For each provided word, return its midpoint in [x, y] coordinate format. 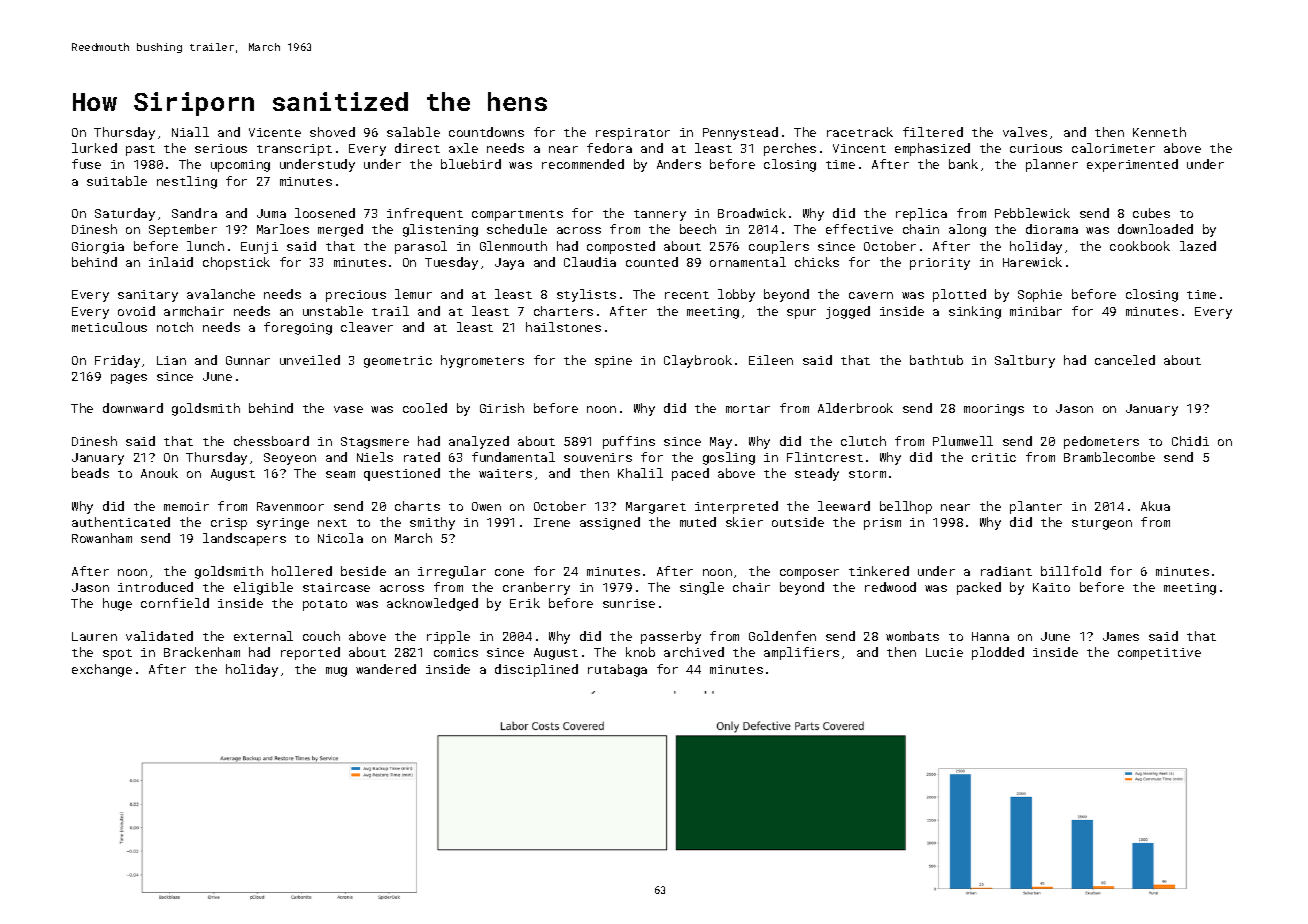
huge [117, 604]
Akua [1155, 506]
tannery [660, 215]
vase [348, 409]
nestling [187, 182]
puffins [629, 442]
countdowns [486, 132]
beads [90, 473]
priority [940, 264]
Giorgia [98, 248]
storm [867, 474]
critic [994, 457]
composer [809, 574]
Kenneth [1159, 132]
